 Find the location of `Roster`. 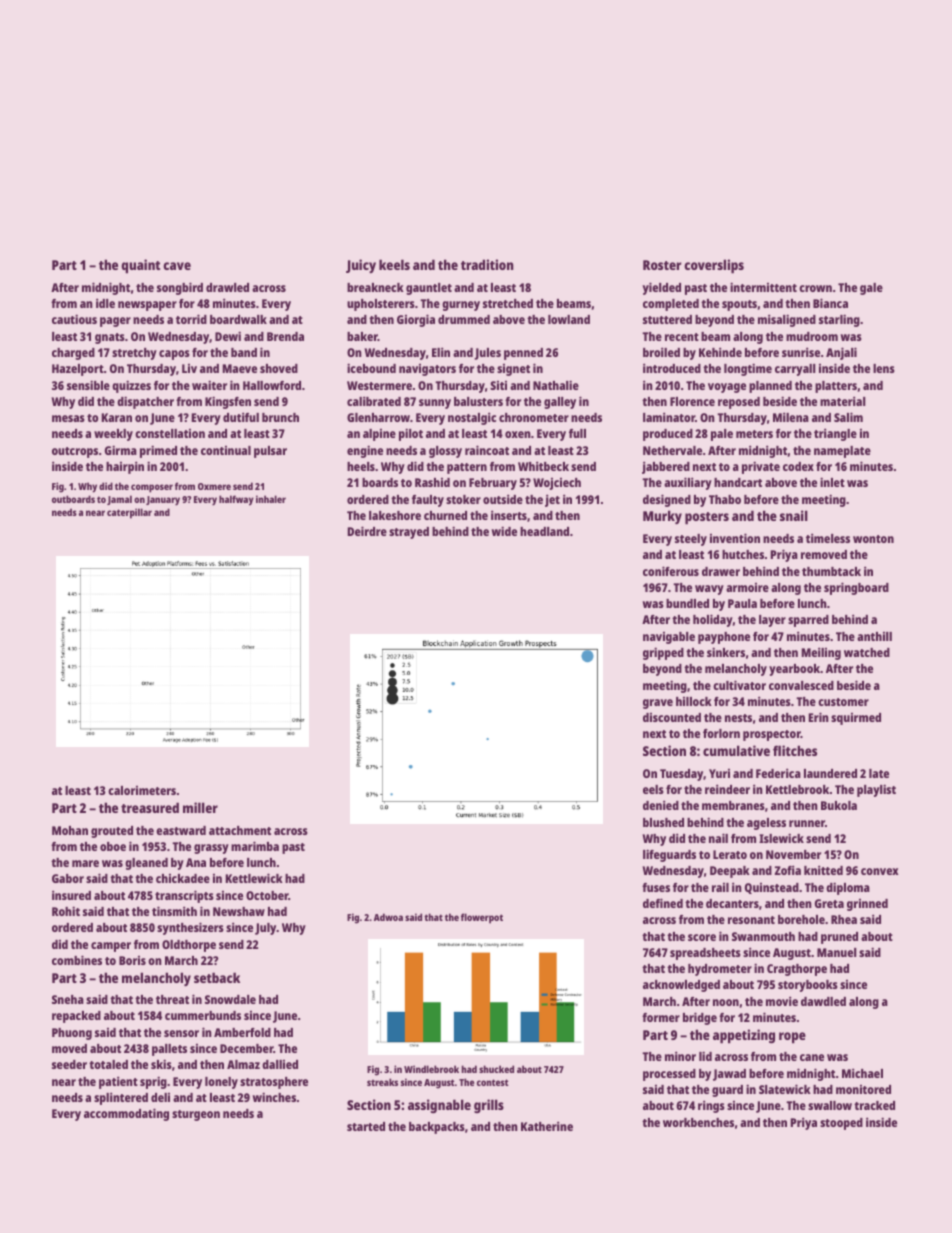

Roster is located at coordinates (662, 265).
